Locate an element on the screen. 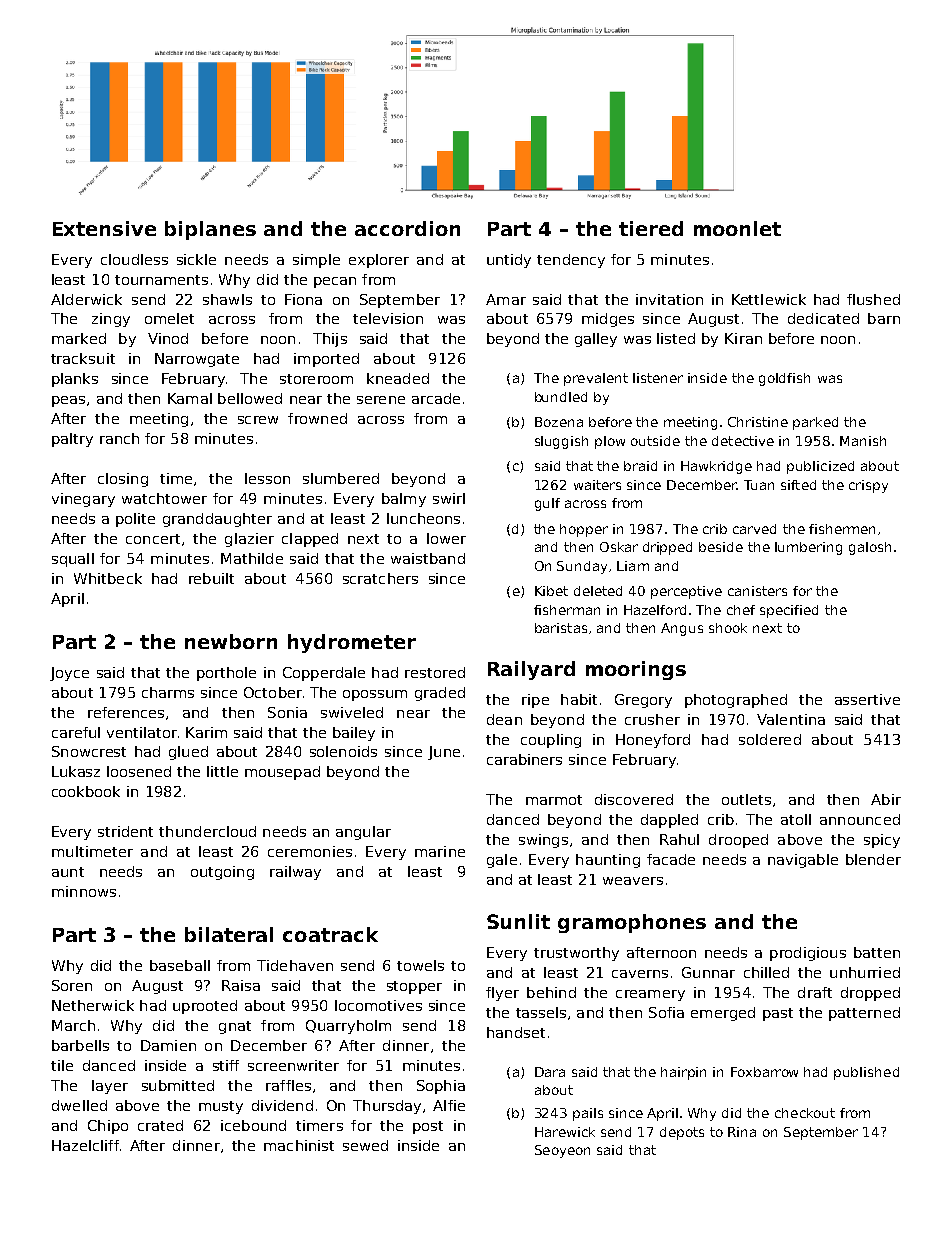  hopper is located at coordinates (584, 530).
